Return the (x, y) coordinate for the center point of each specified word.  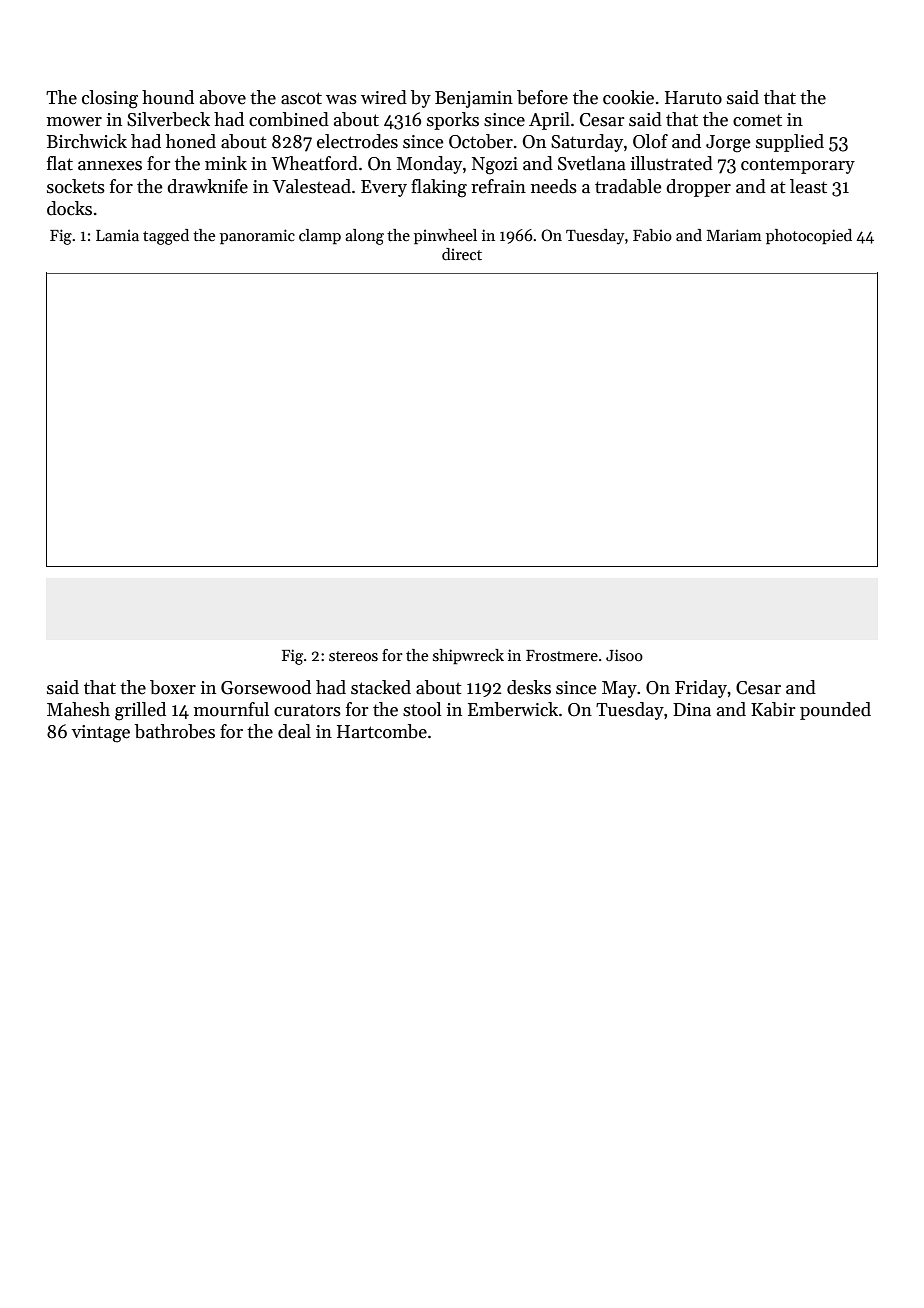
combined (289, 119)
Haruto (693, 98)
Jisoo (624, 655)
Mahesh (78, 709)
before (542, 97)
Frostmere (562, 656)
